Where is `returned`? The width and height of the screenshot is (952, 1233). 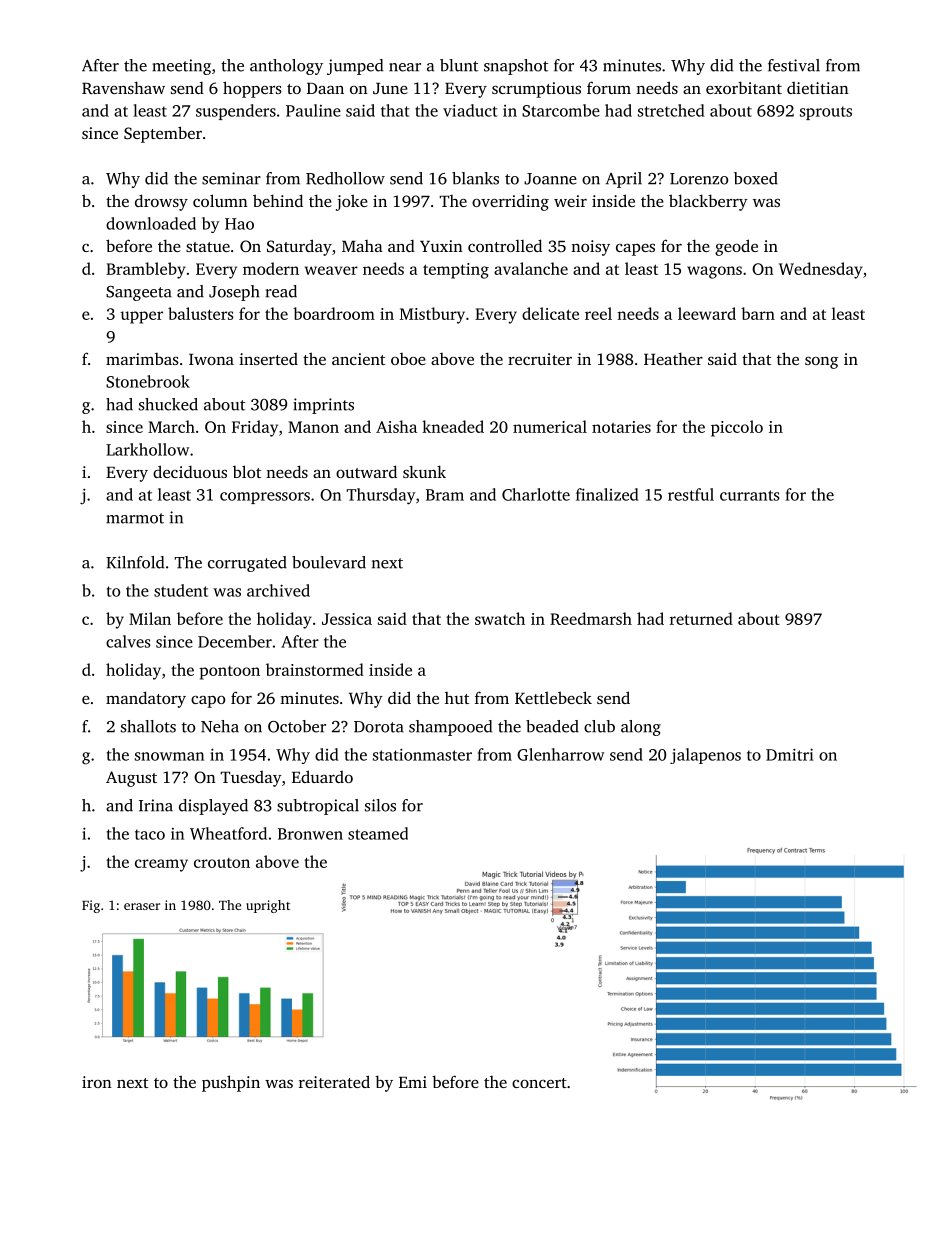
returned is located at coordinates (701, 618).
